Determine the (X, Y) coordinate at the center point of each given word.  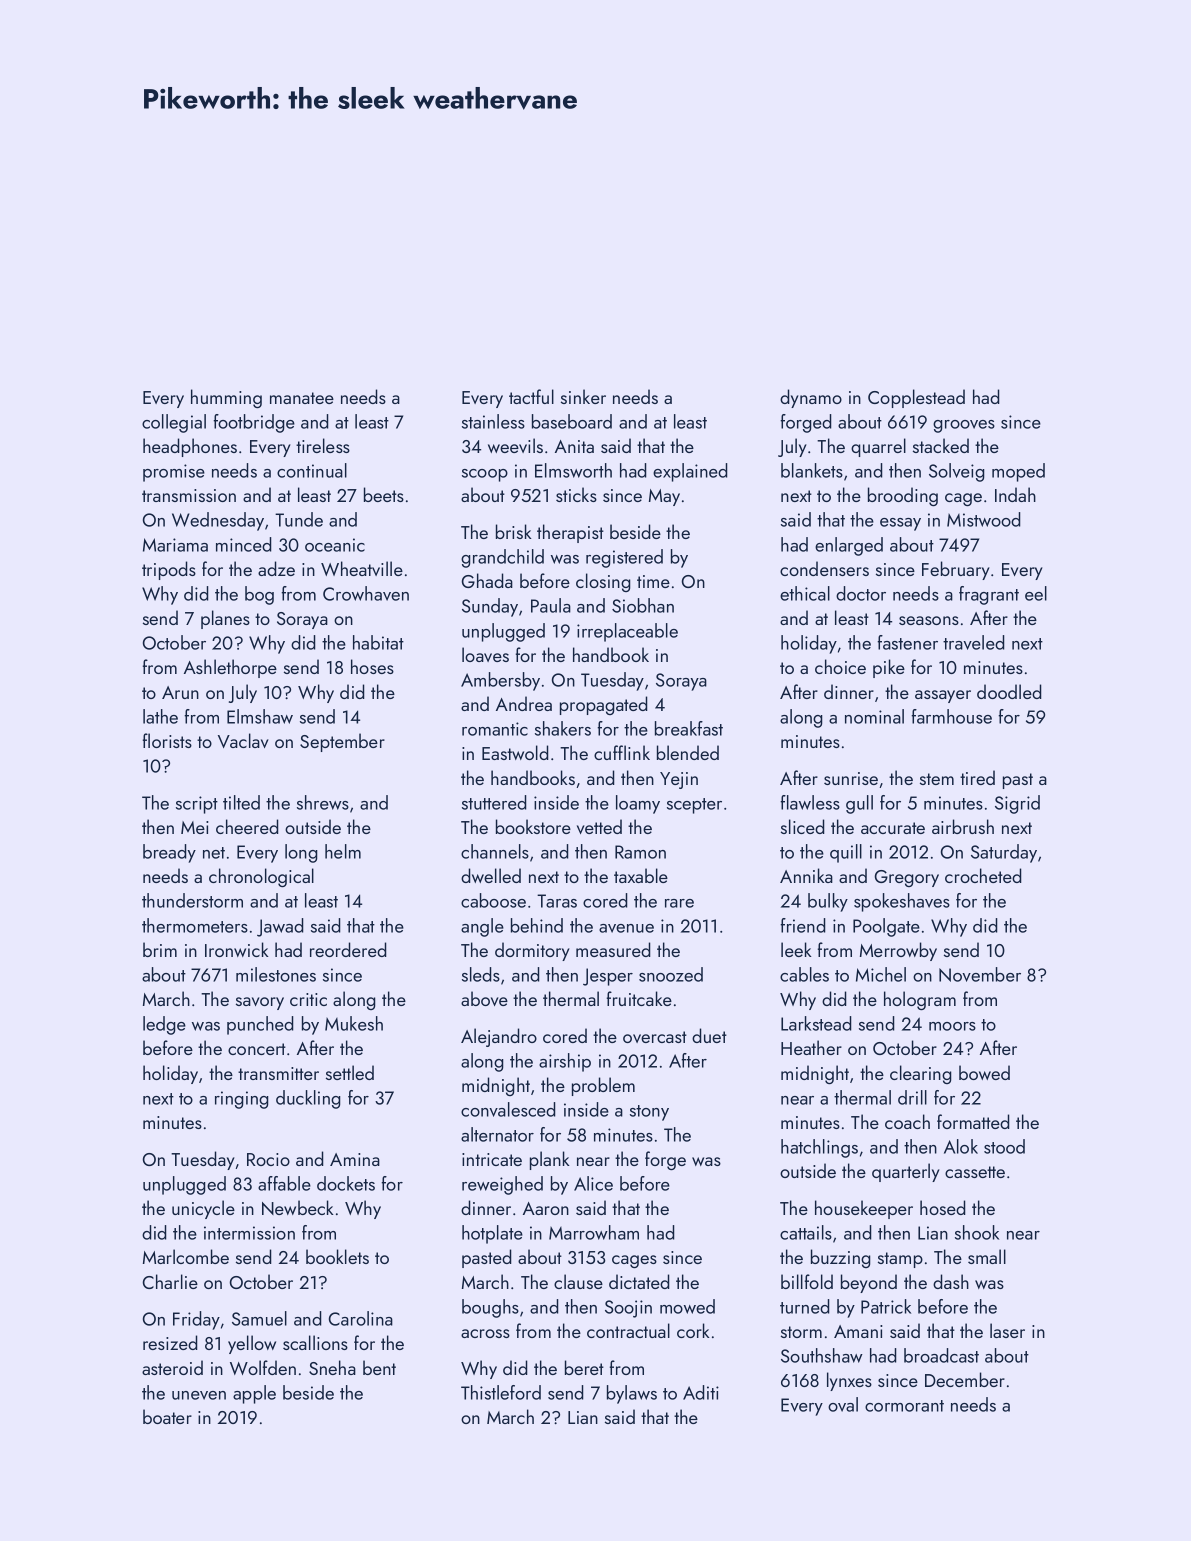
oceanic (335, 545)
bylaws (632, 1394)
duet (709, 1035)
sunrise (851, 778)
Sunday (490, 607)
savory (260, 1003)
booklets (337, 1256)
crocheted (983, 875)
